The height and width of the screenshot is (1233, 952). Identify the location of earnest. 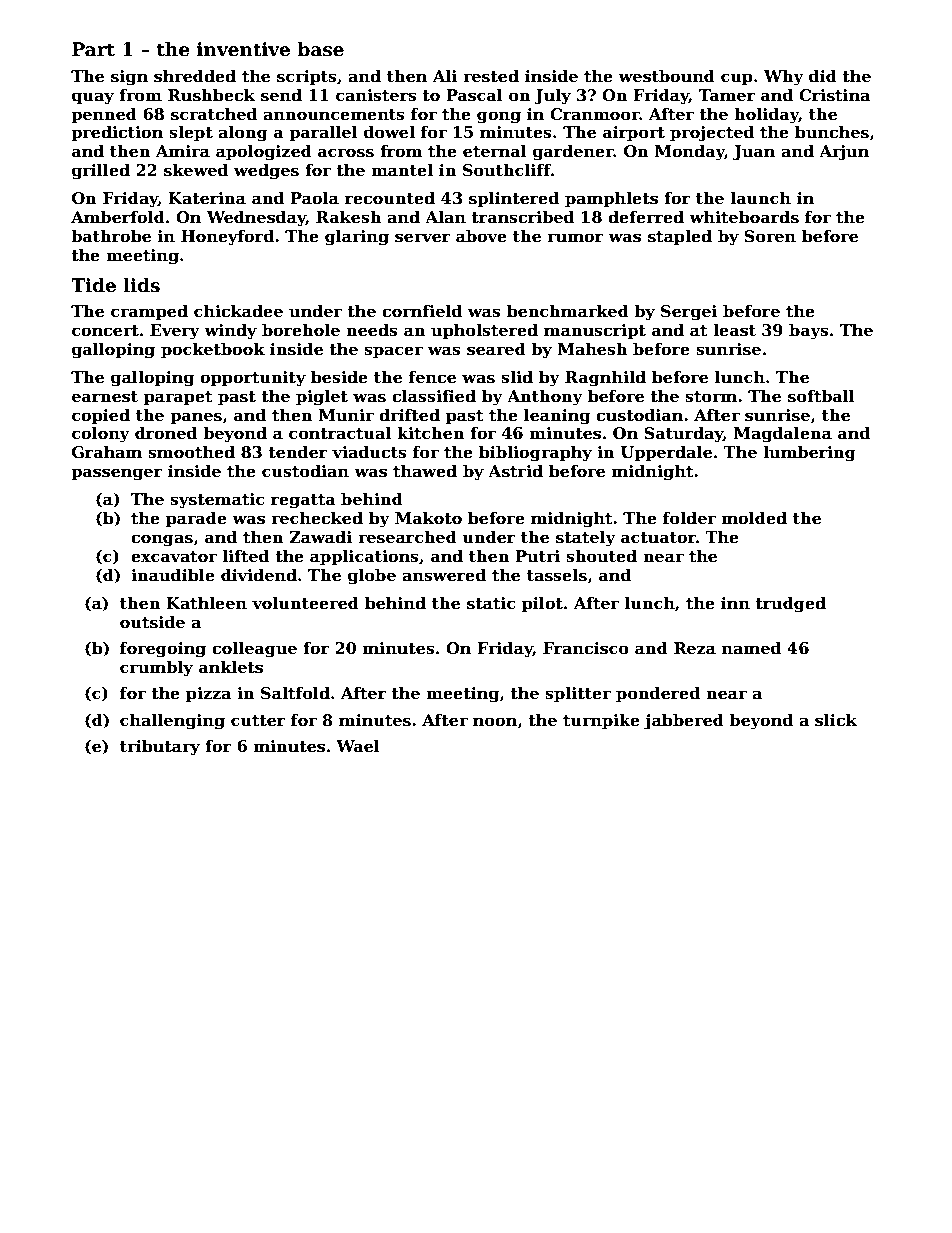
(105, 397).
